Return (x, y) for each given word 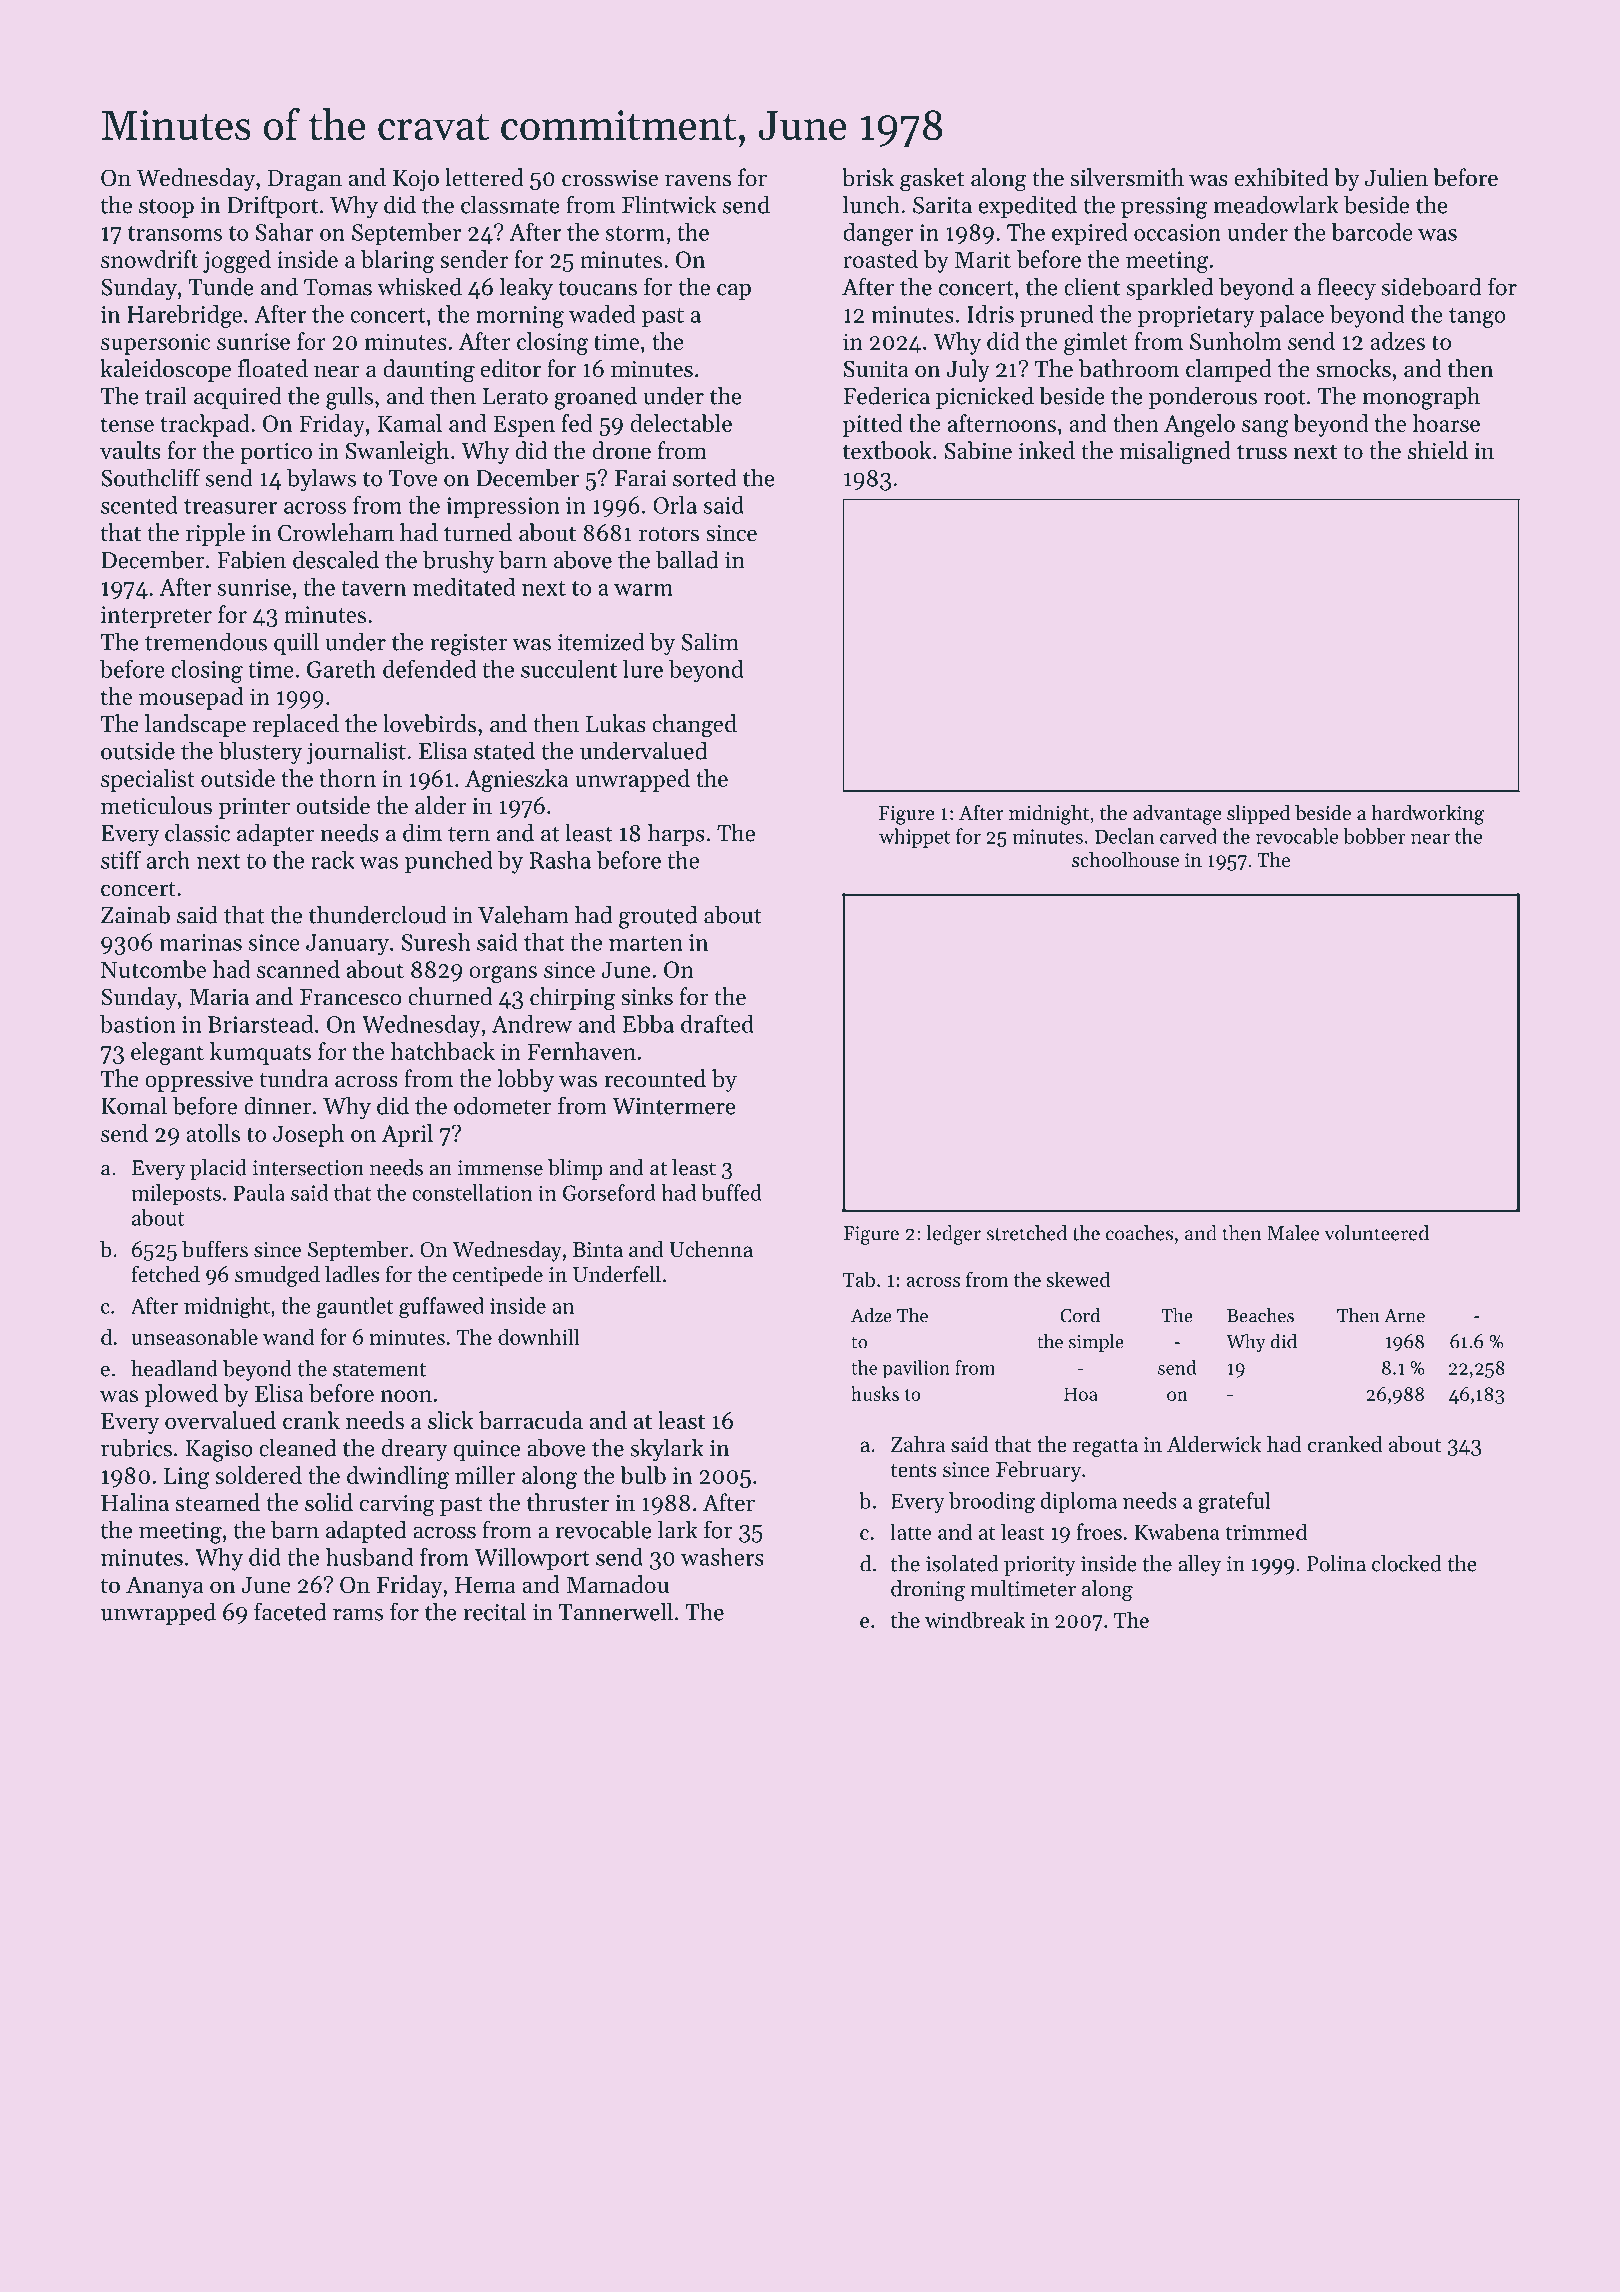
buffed (731, 1192)
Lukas (616, 723)
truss (1262, 452)
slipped (1258, 814)
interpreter (156, 617)
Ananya (165, 1587)
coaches (1139, 1233)
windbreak (975, 1619)
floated (273, 368)
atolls (213, 1133)
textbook (887, 450)
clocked (1407, 1563)
